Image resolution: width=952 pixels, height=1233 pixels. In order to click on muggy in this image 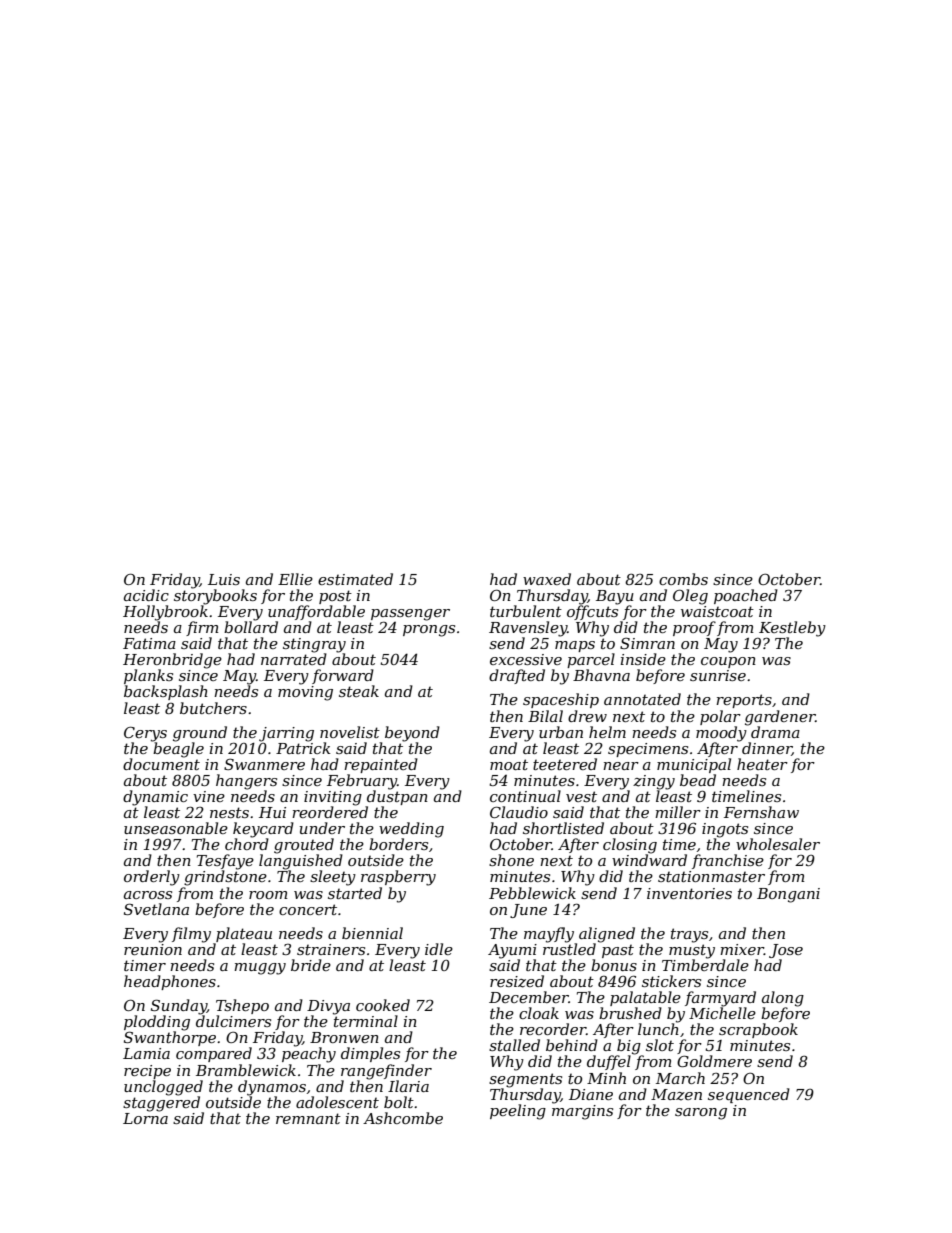, I will do `click(260, 969)`.
